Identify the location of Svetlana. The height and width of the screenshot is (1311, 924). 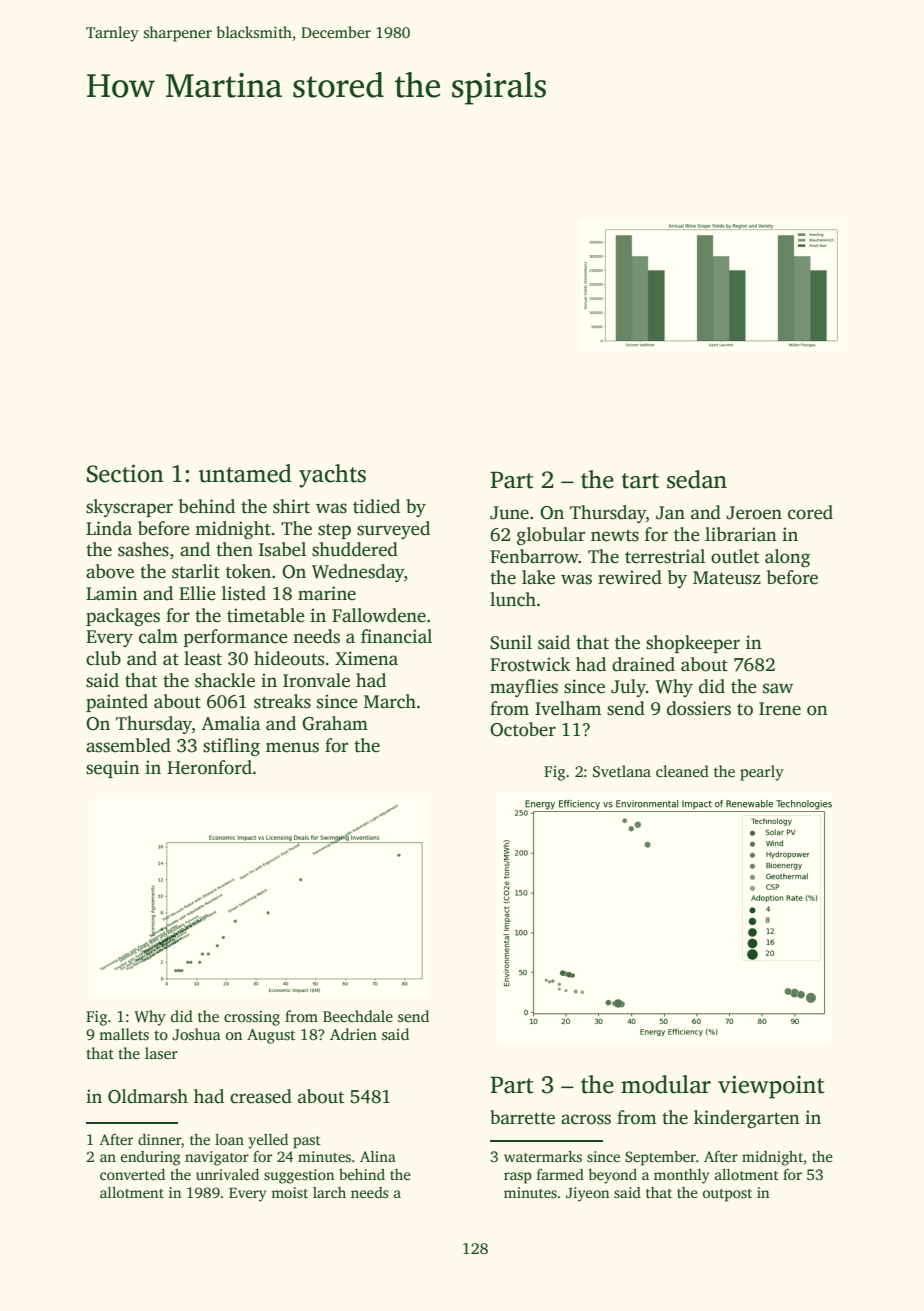
(622, 771).
